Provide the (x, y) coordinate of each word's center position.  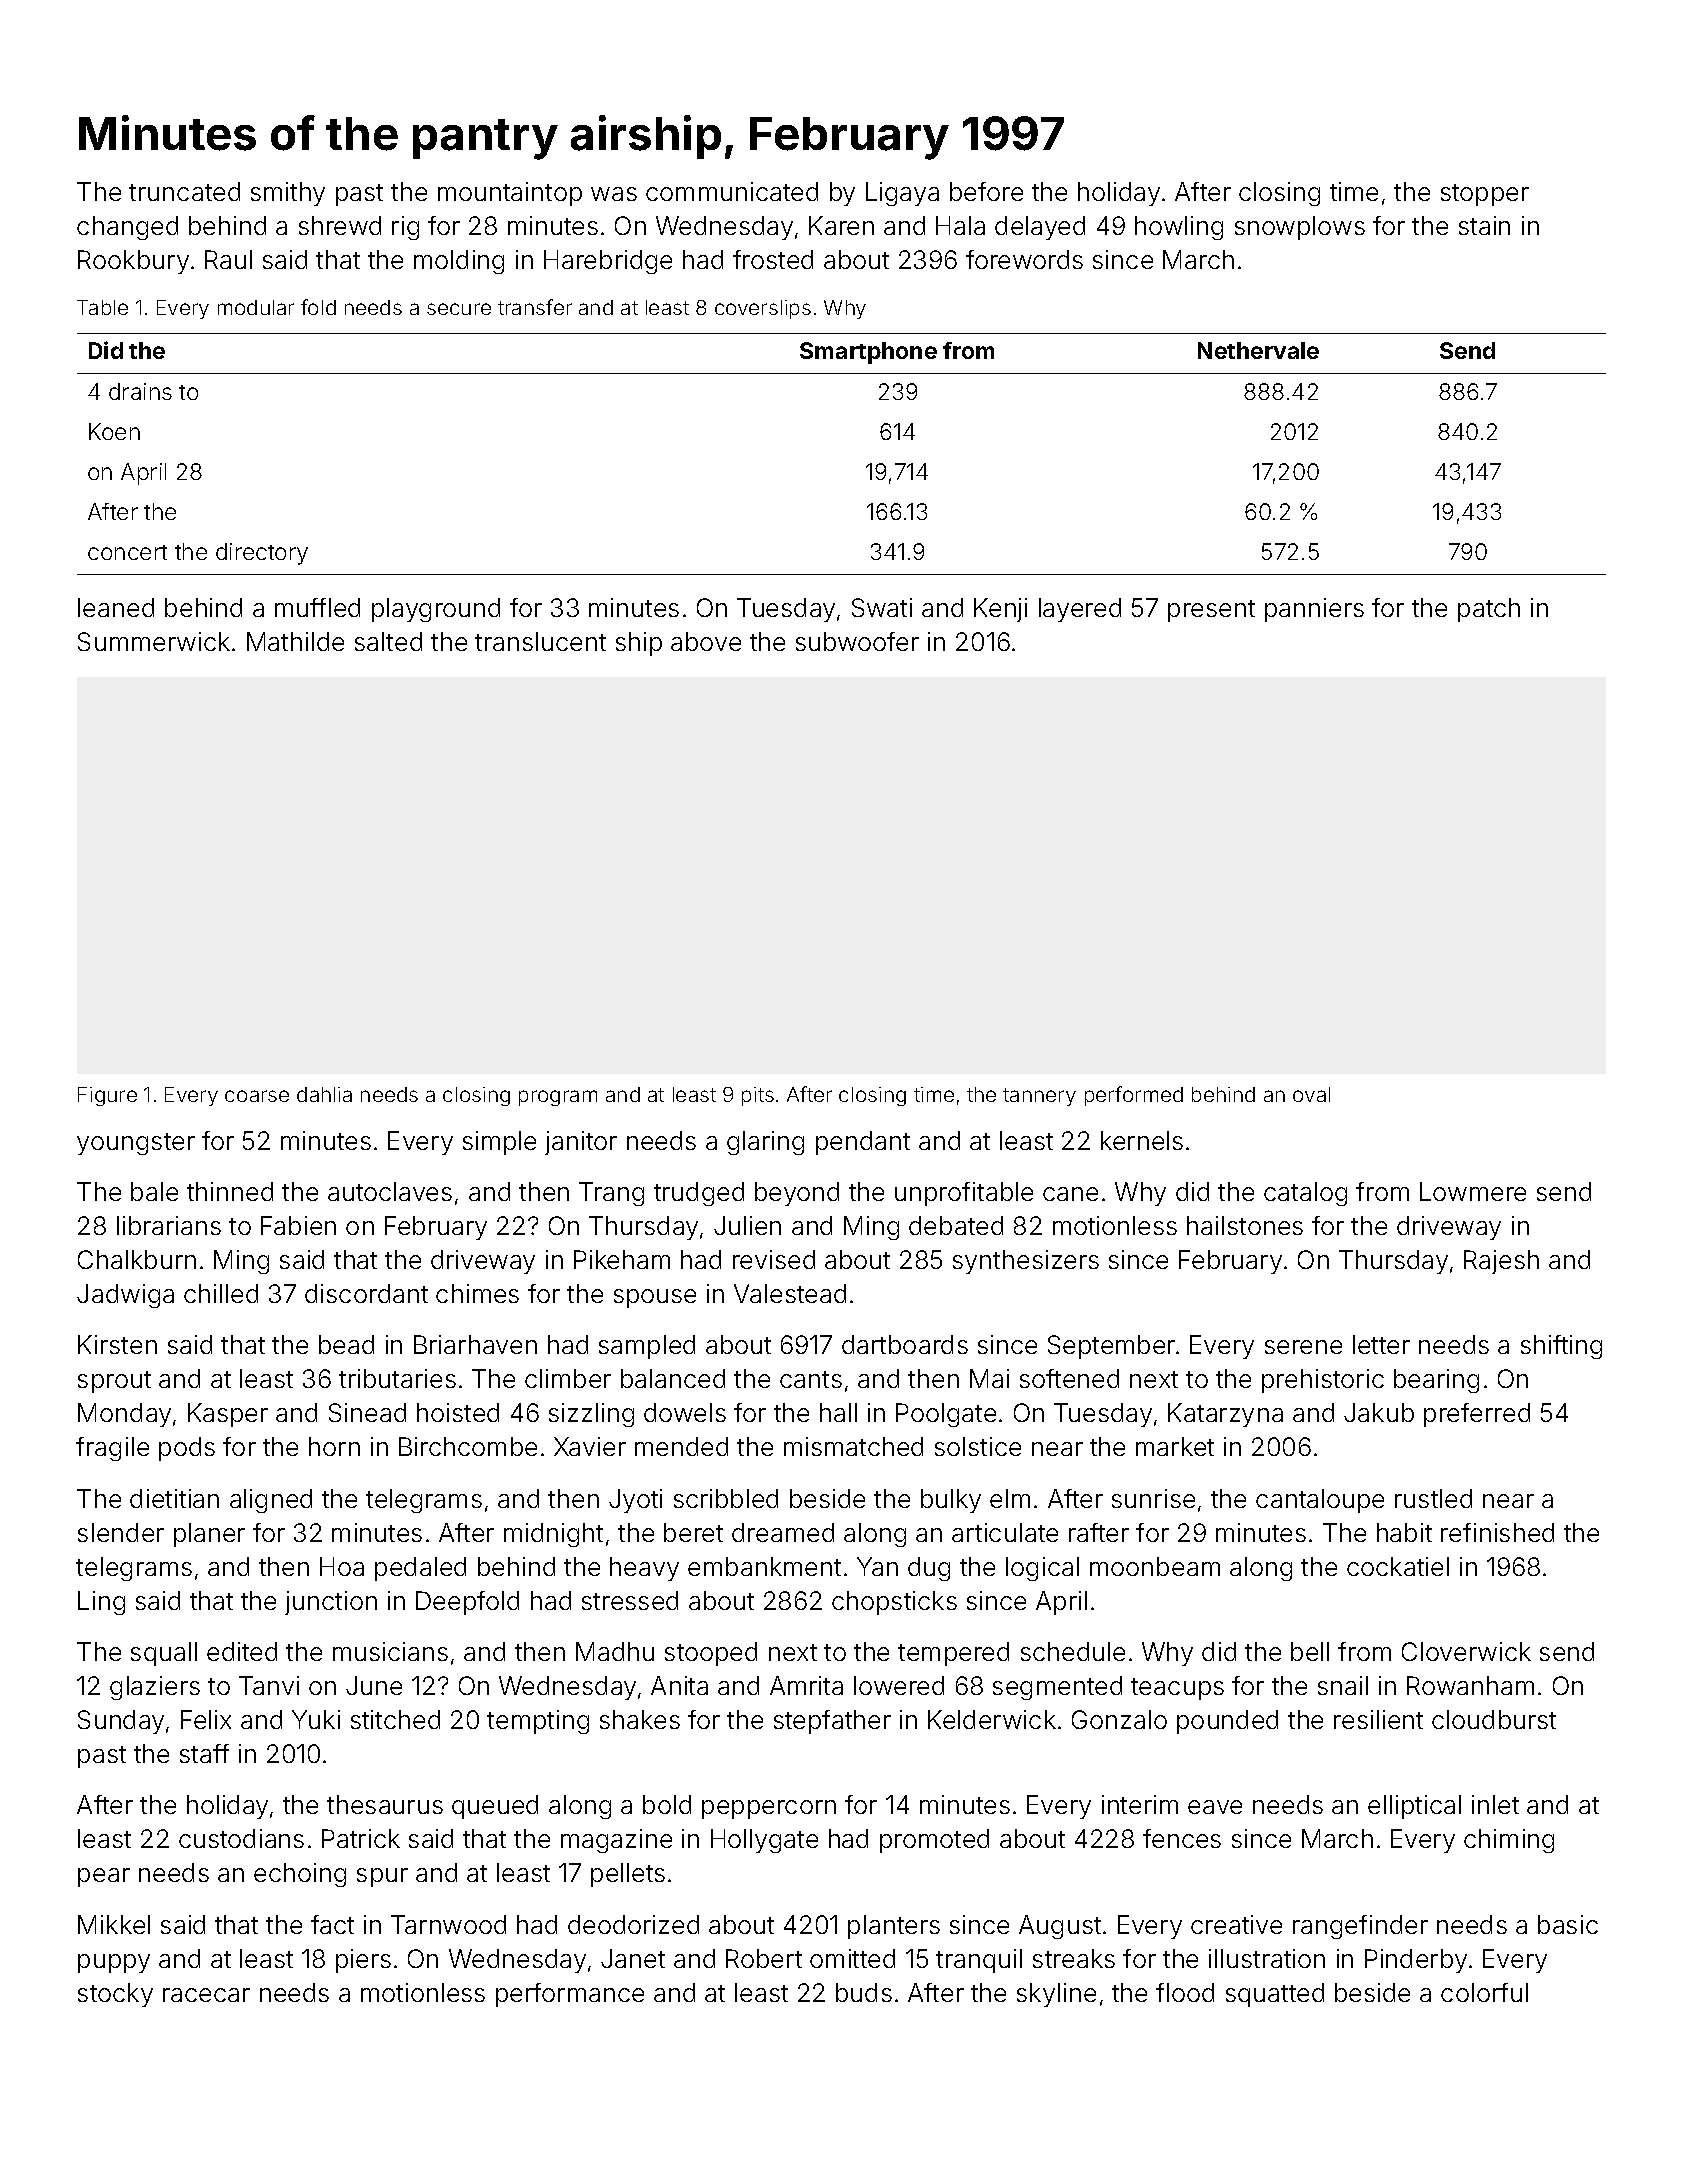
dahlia (324, 1094)
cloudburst (1494, 1719)
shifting (1561, 1347)
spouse (655, 1298)
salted (388, 641)
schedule (1073, 1651)
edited (242, 1651)
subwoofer (857, 641)
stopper (1485, 195)
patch (1489, 610)
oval (1311, 1094)
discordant (366, 1293)
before (986, 191)
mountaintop (510, 194)
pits (758, 1096)
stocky (115, 1995)
